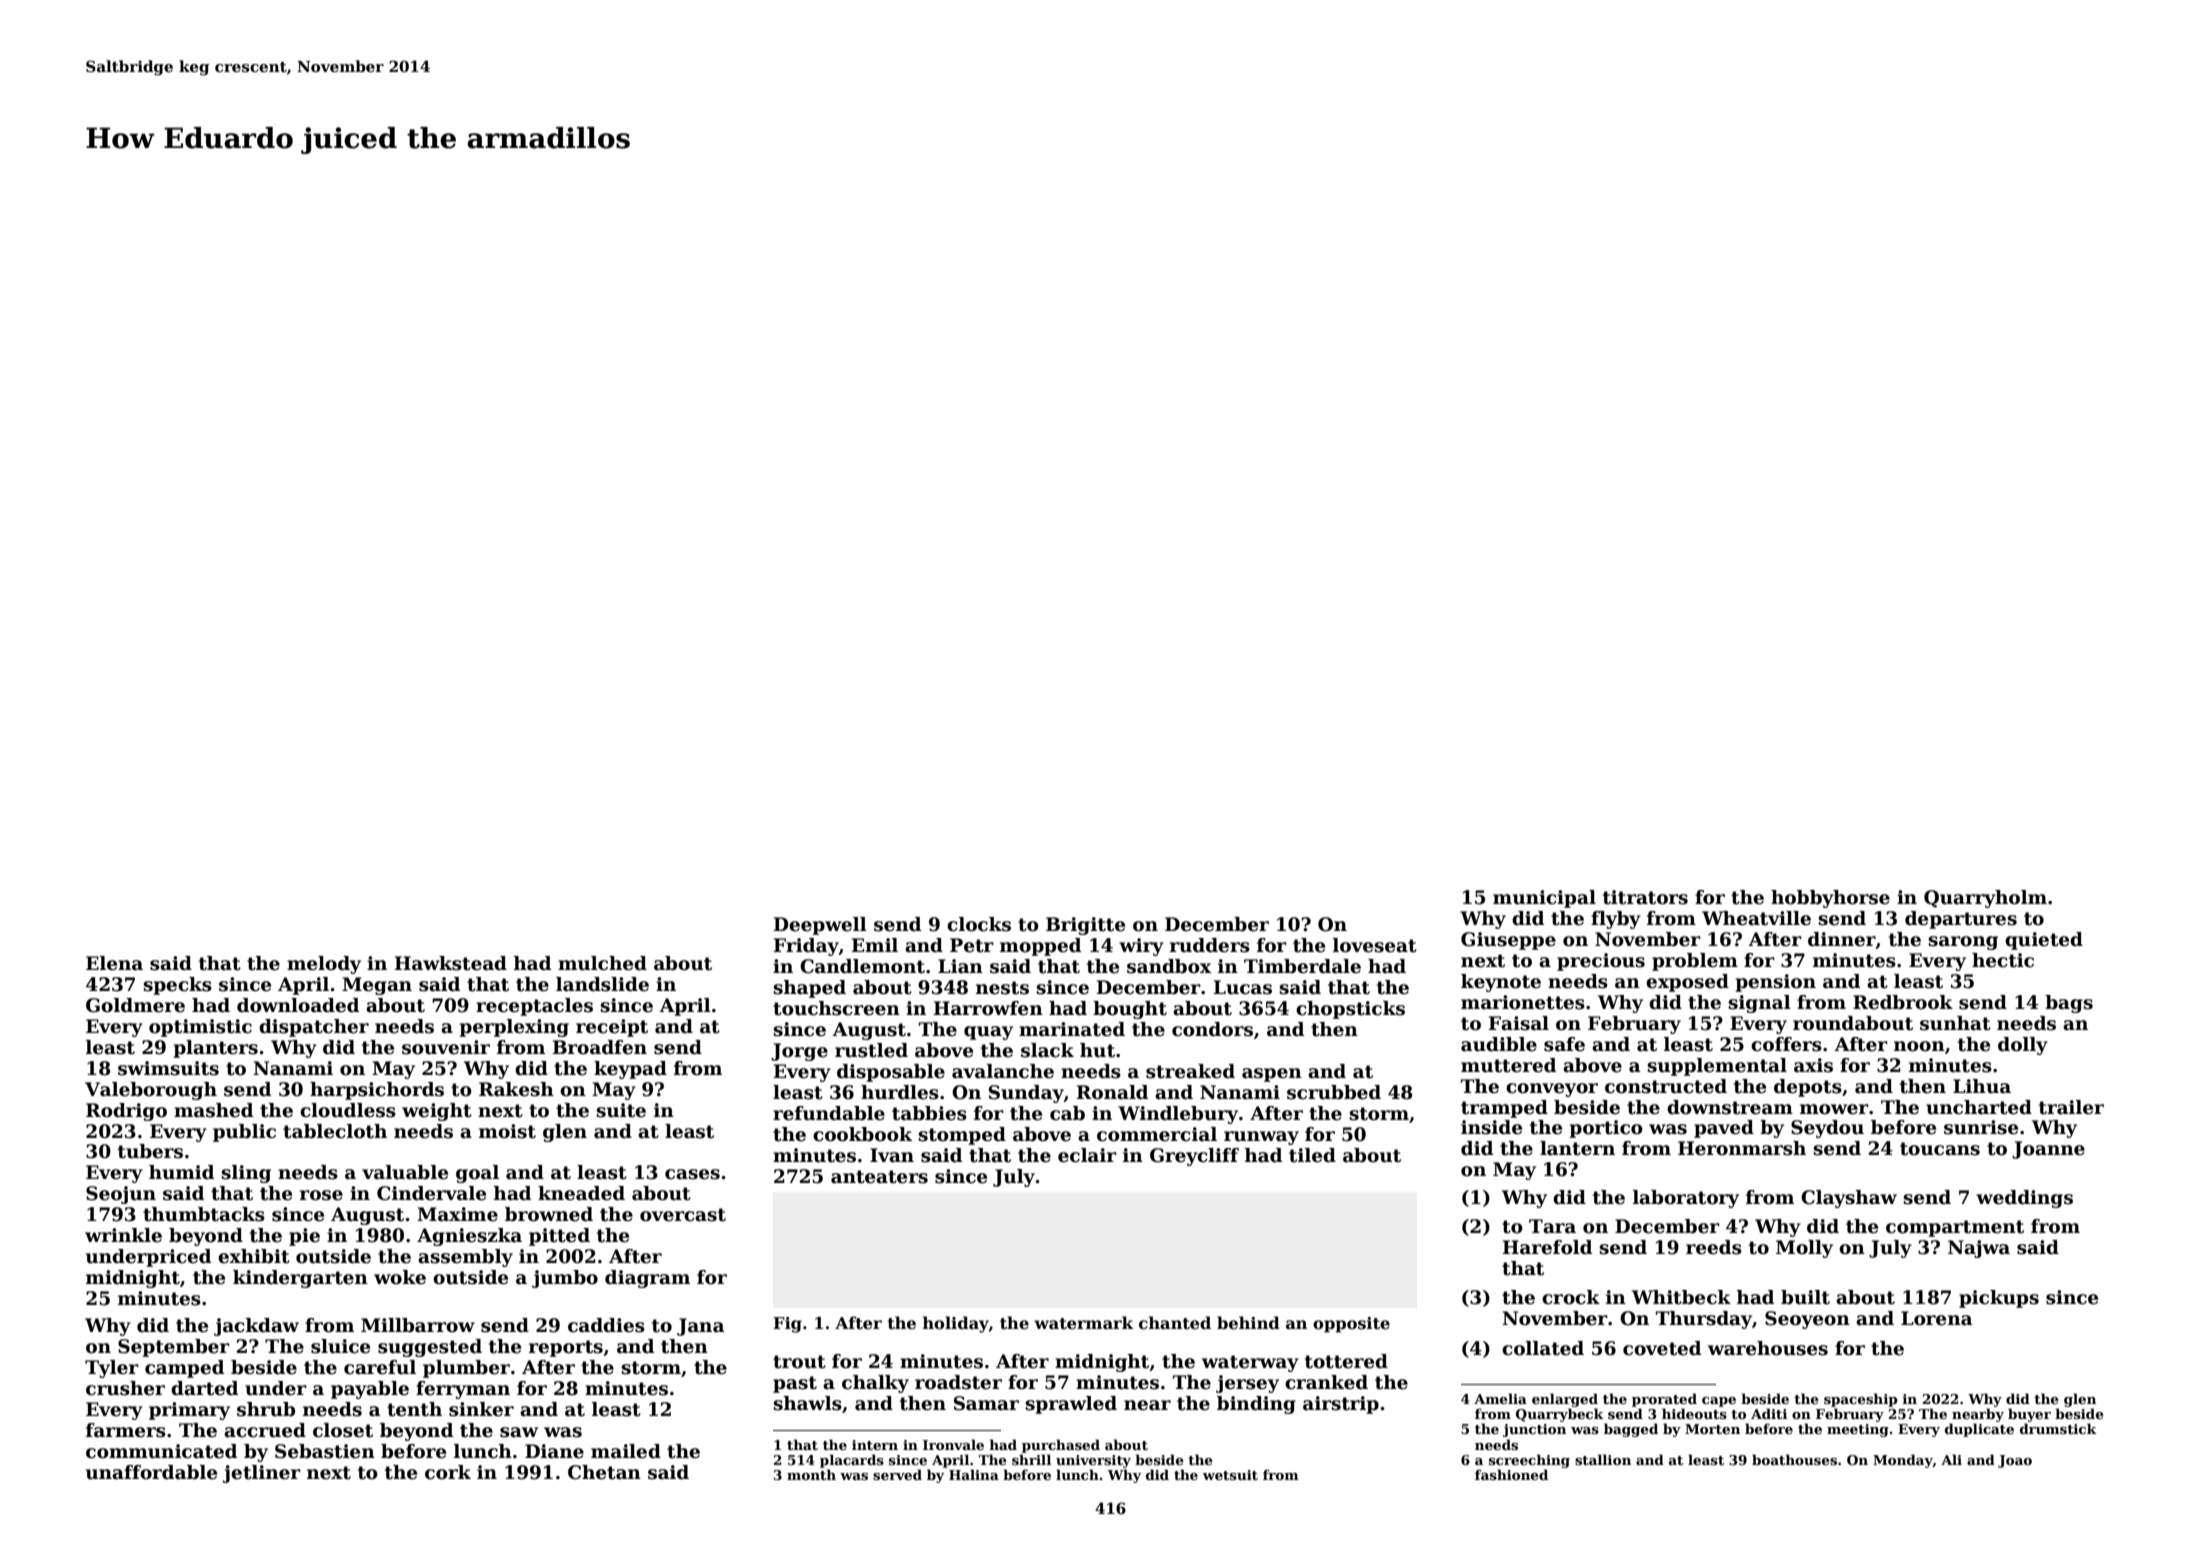 Image resolution: width=2190 pixels, height=1548 pixels. I want to click on accrued, so click(265, 1430).
